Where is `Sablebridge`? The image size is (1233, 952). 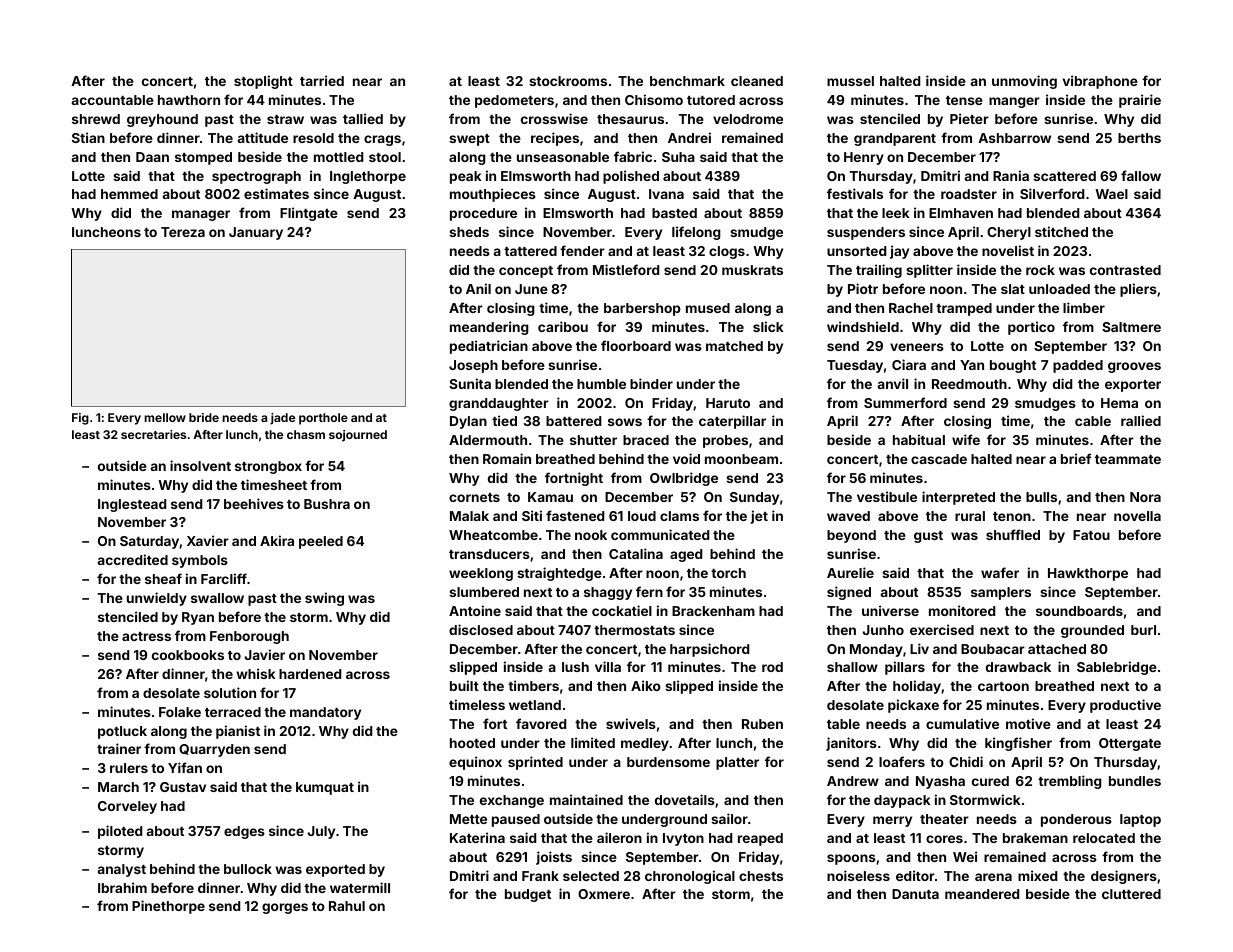
Sablebridge is located at coordinates (1117, 668).
